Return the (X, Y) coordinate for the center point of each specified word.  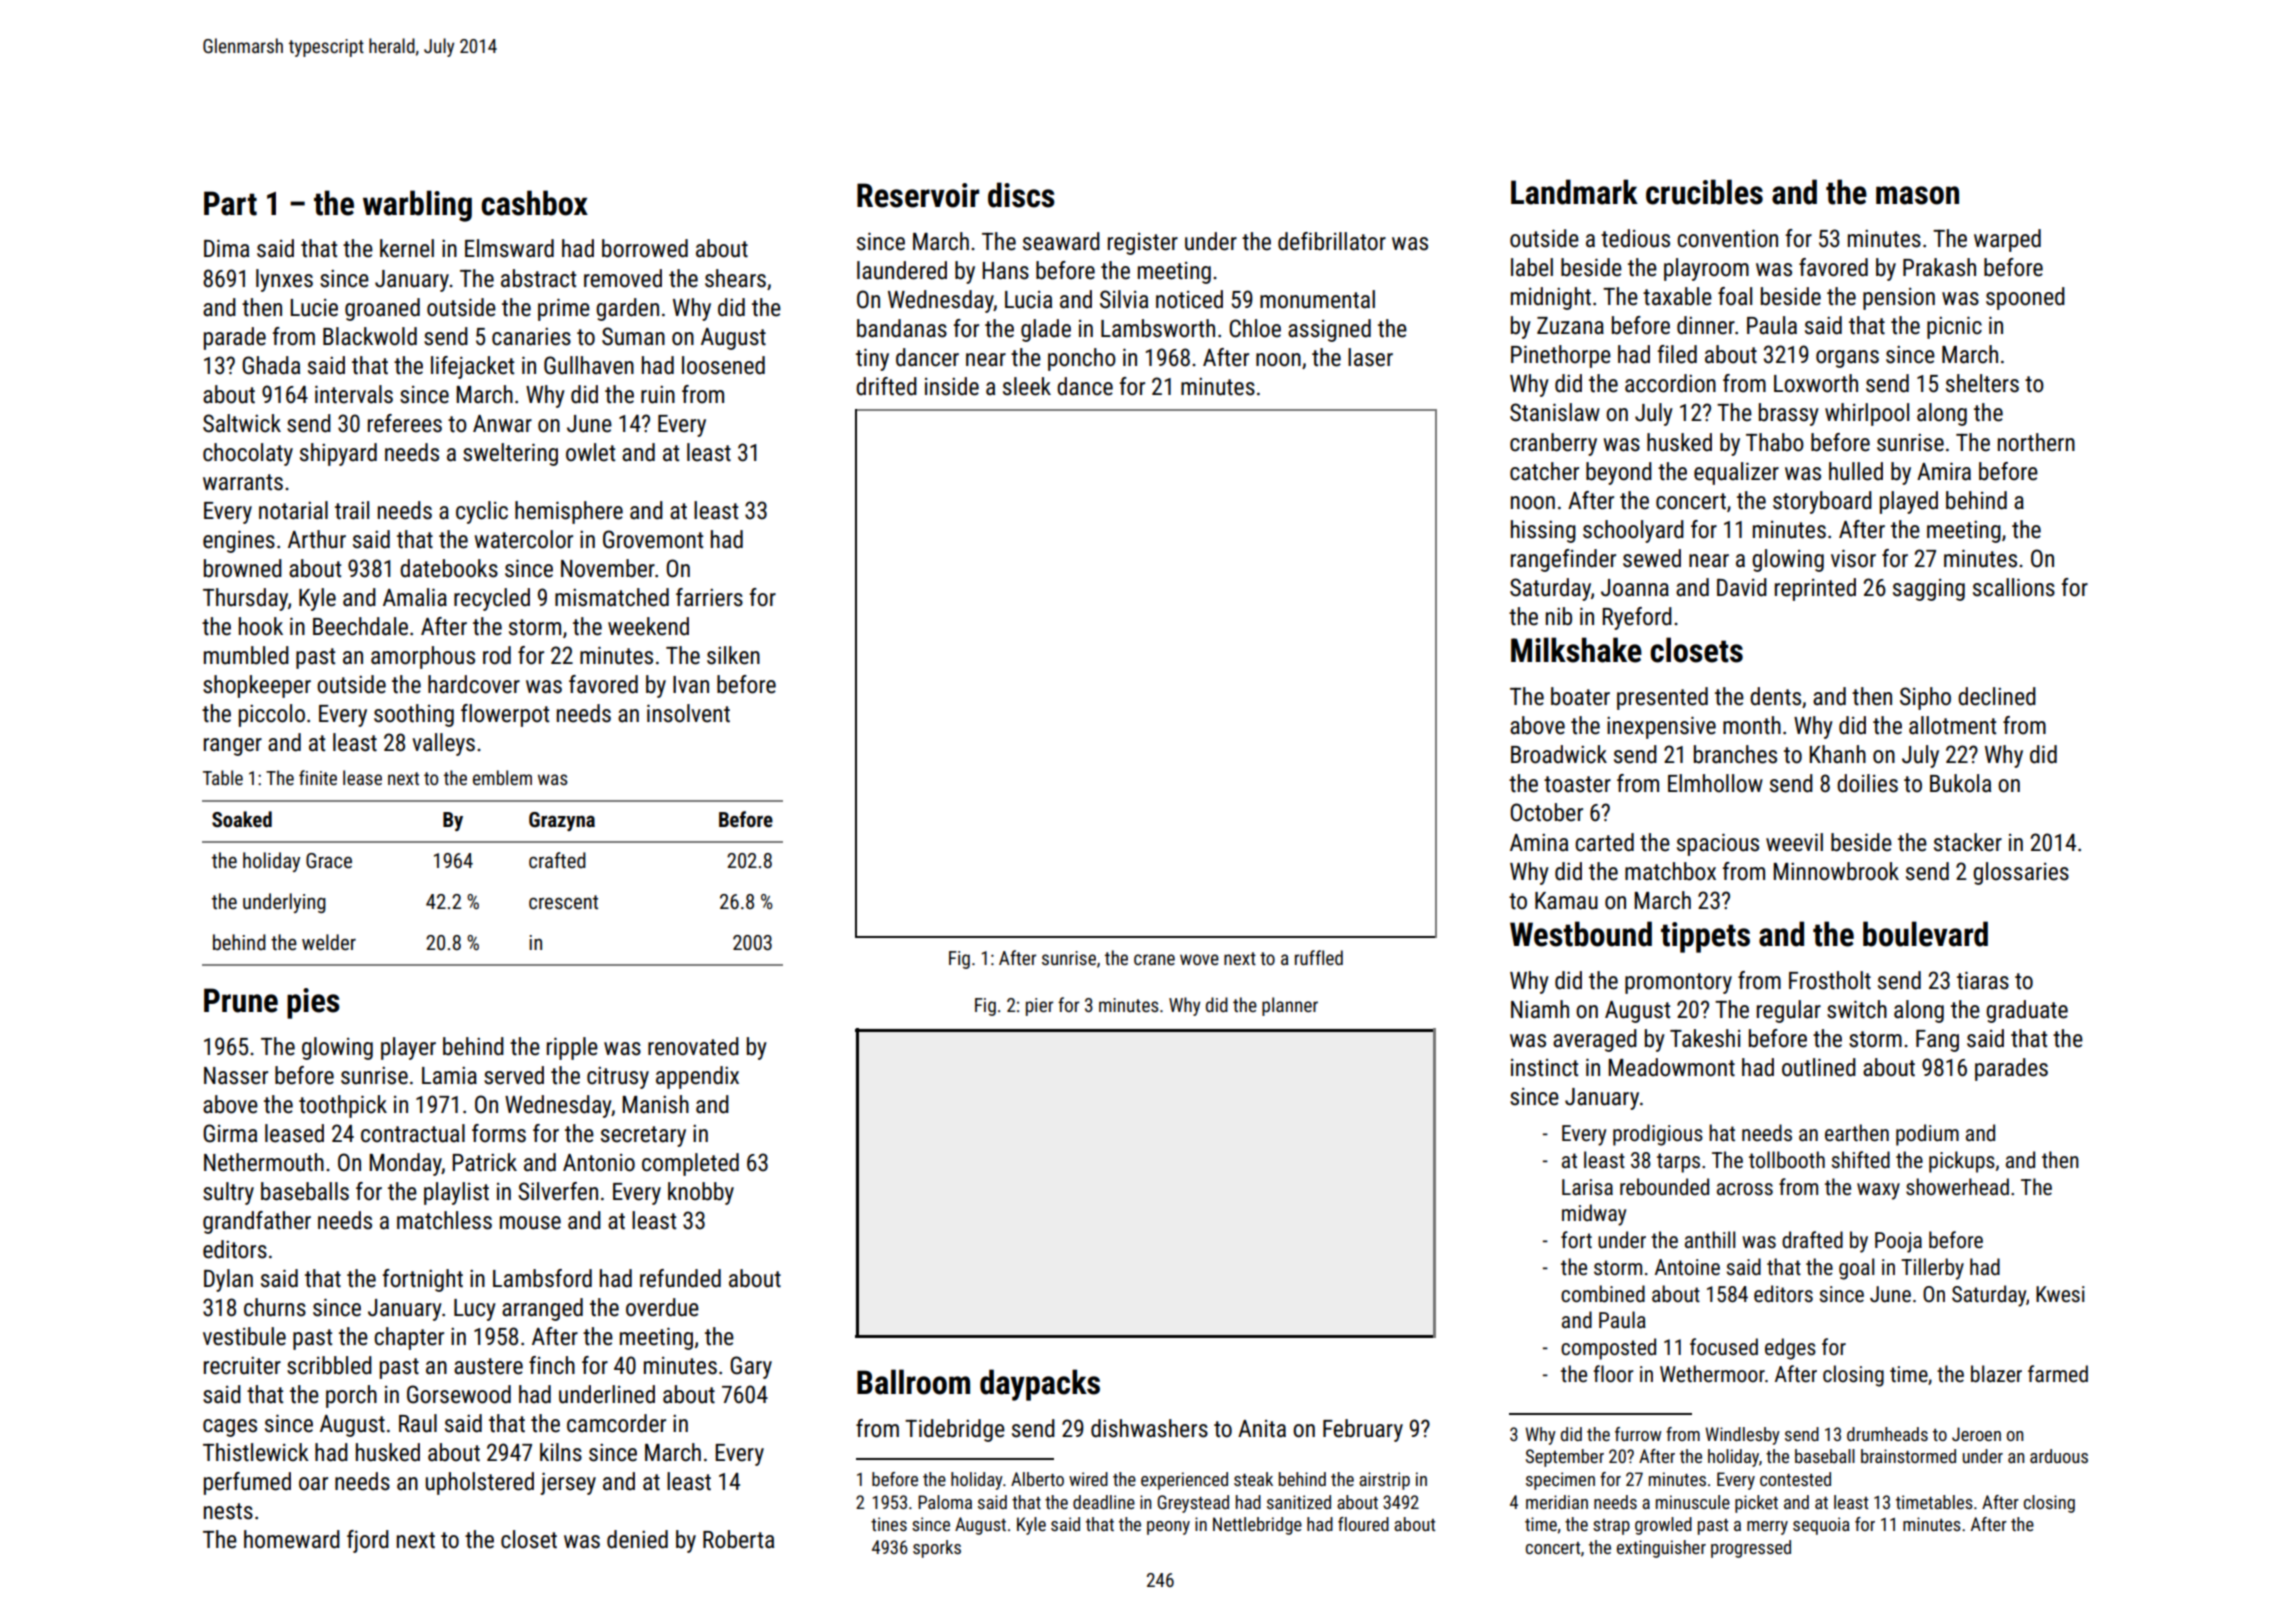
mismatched (612, 597)
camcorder (616, 1423)
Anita (1262, 1429)
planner (1290, 1006)
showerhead (1957, 1187)
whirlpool (1867, 414)
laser (1370, 357)
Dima (226, 248)
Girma (230, 1133)
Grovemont (653, 539)
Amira (1944, 471)
